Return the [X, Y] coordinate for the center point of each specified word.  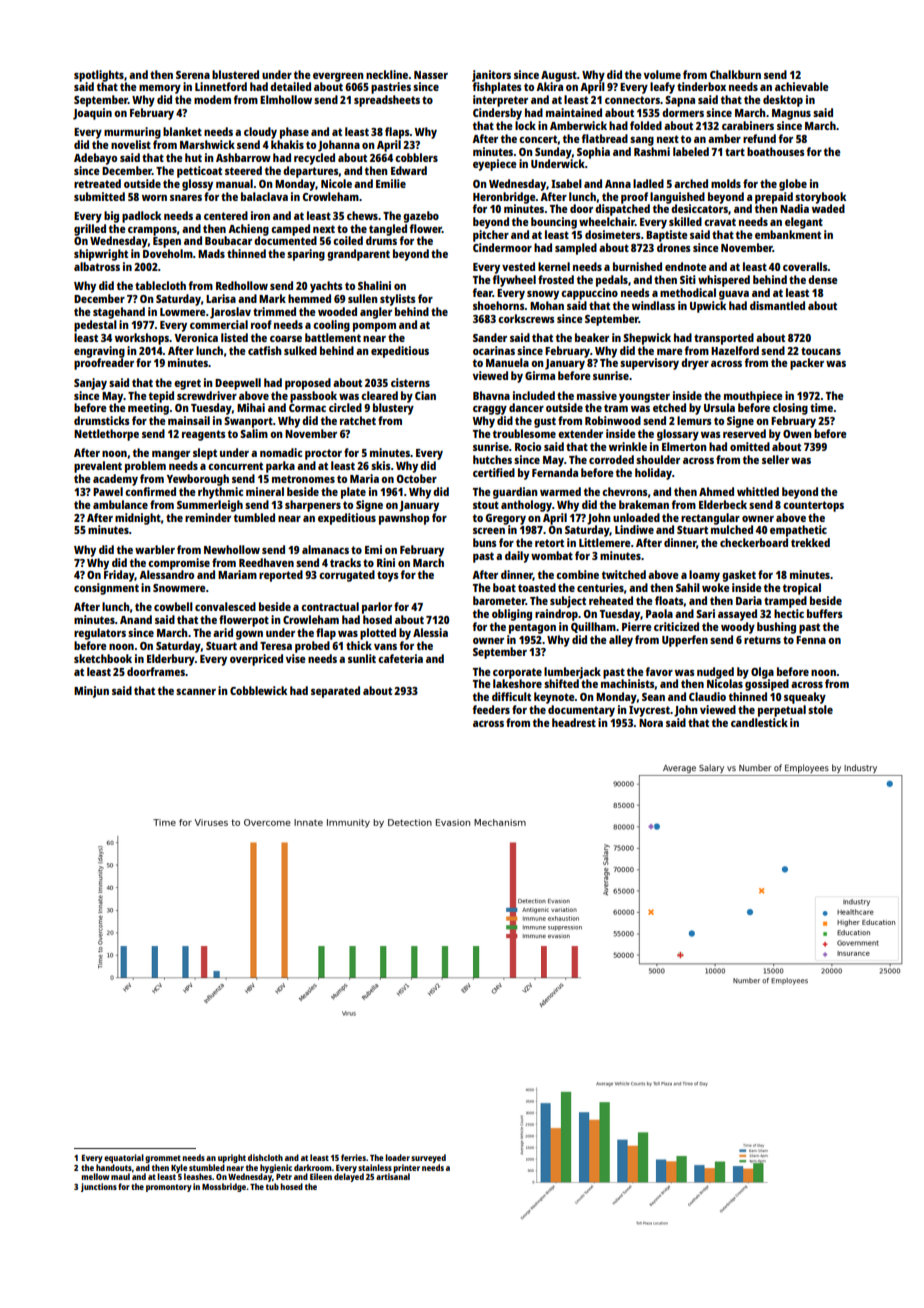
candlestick [759, 722]
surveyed [428, 1158]
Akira [549, 86]
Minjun [91, 692]
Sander [490, 337]
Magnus [791, 114]
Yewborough [198, 480]
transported [724, 339]
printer [406, 1168]
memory [160, 89]
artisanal [393, 1176]
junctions [99, 1187]
